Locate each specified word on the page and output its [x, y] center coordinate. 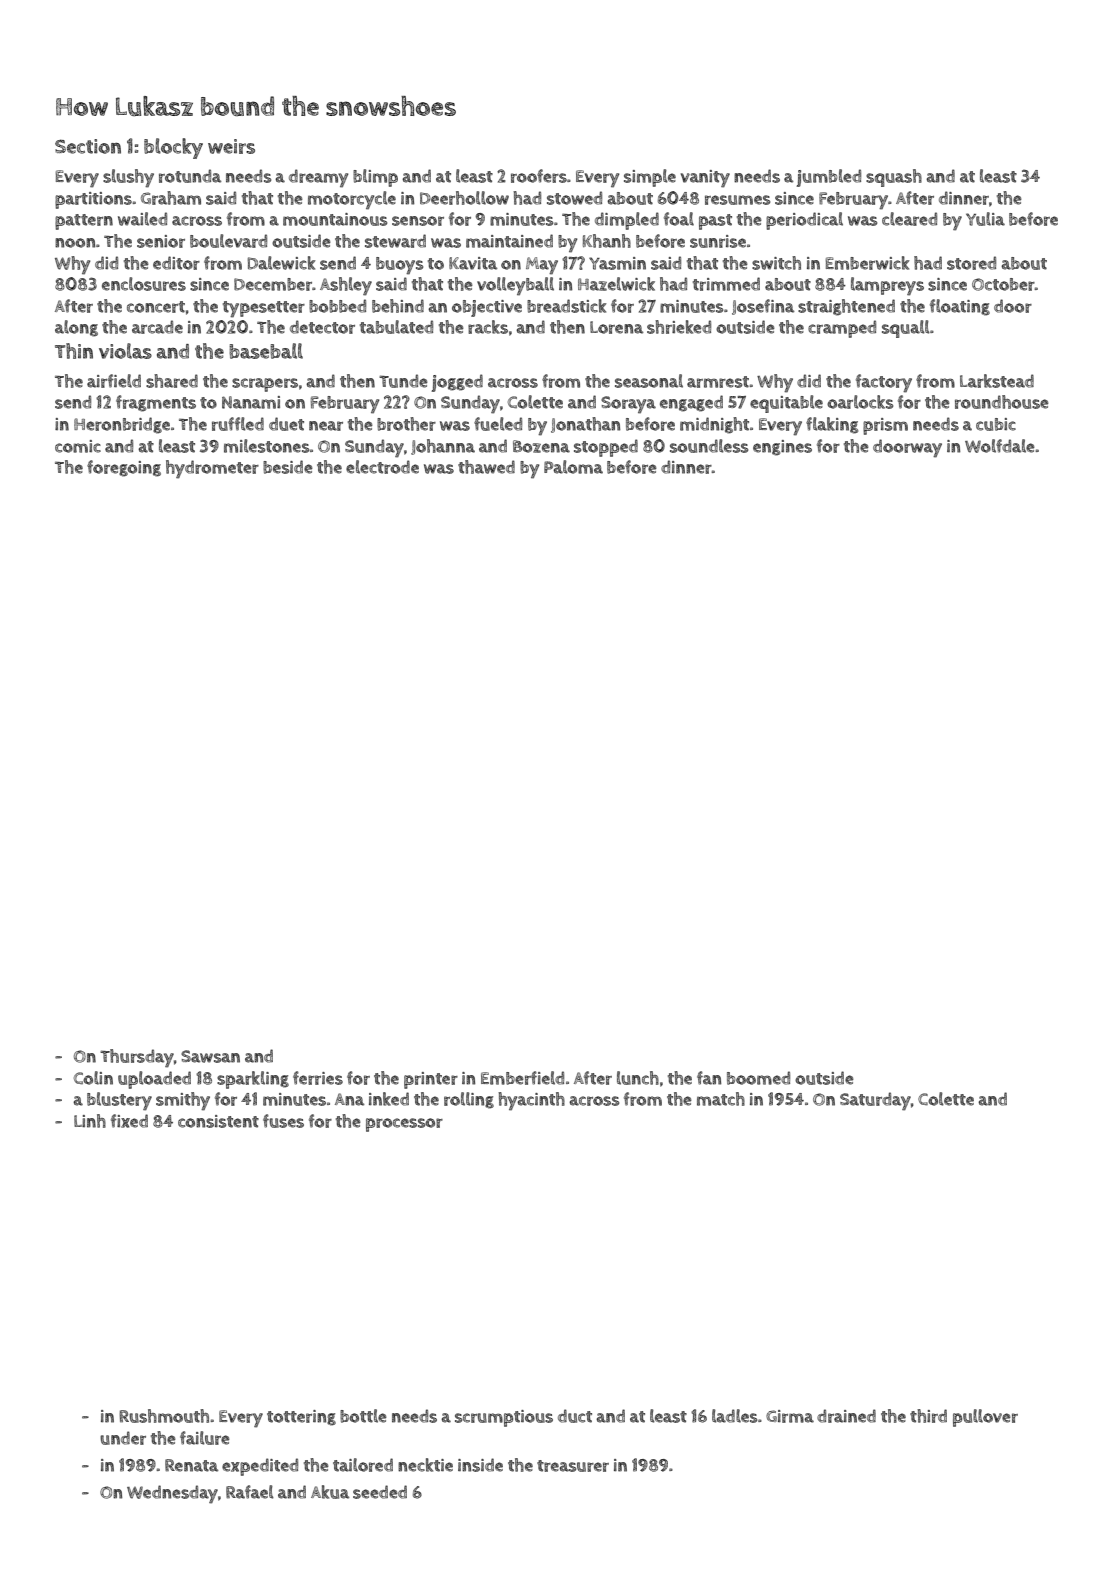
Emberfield [522, 1078]
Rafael [250, 1492]
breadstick [566, 306]
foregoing [124, 468]
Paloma [573, 467]
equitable [786, 404]
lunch [638, 1078]
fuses [283, 1121]
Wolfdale [1000, 446]
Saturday [875, 1101]
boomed [758, 1078]
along [76, 328]
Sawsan [210, 1056]
